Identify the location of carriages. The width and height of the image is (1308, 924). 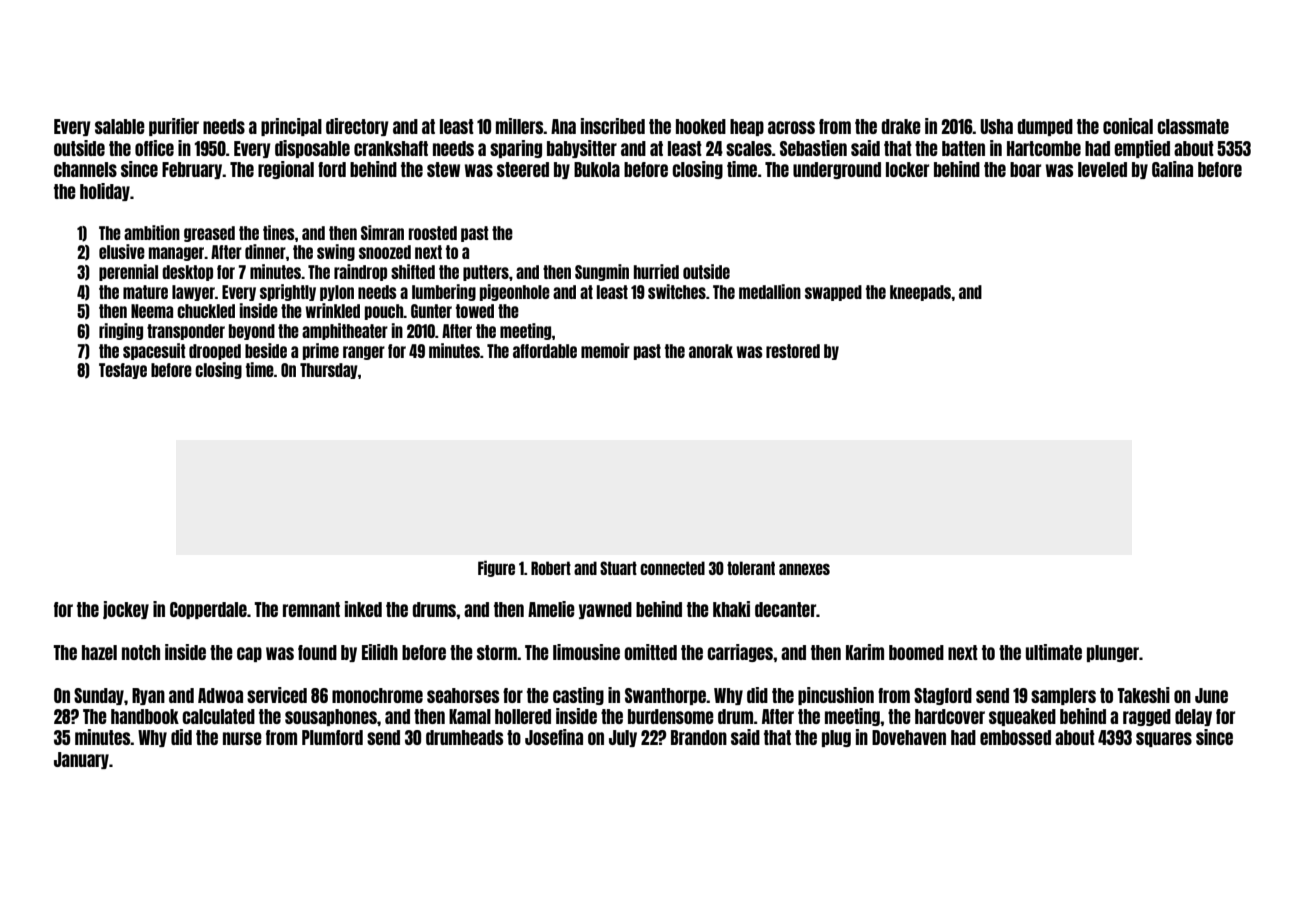
(740, 653).
